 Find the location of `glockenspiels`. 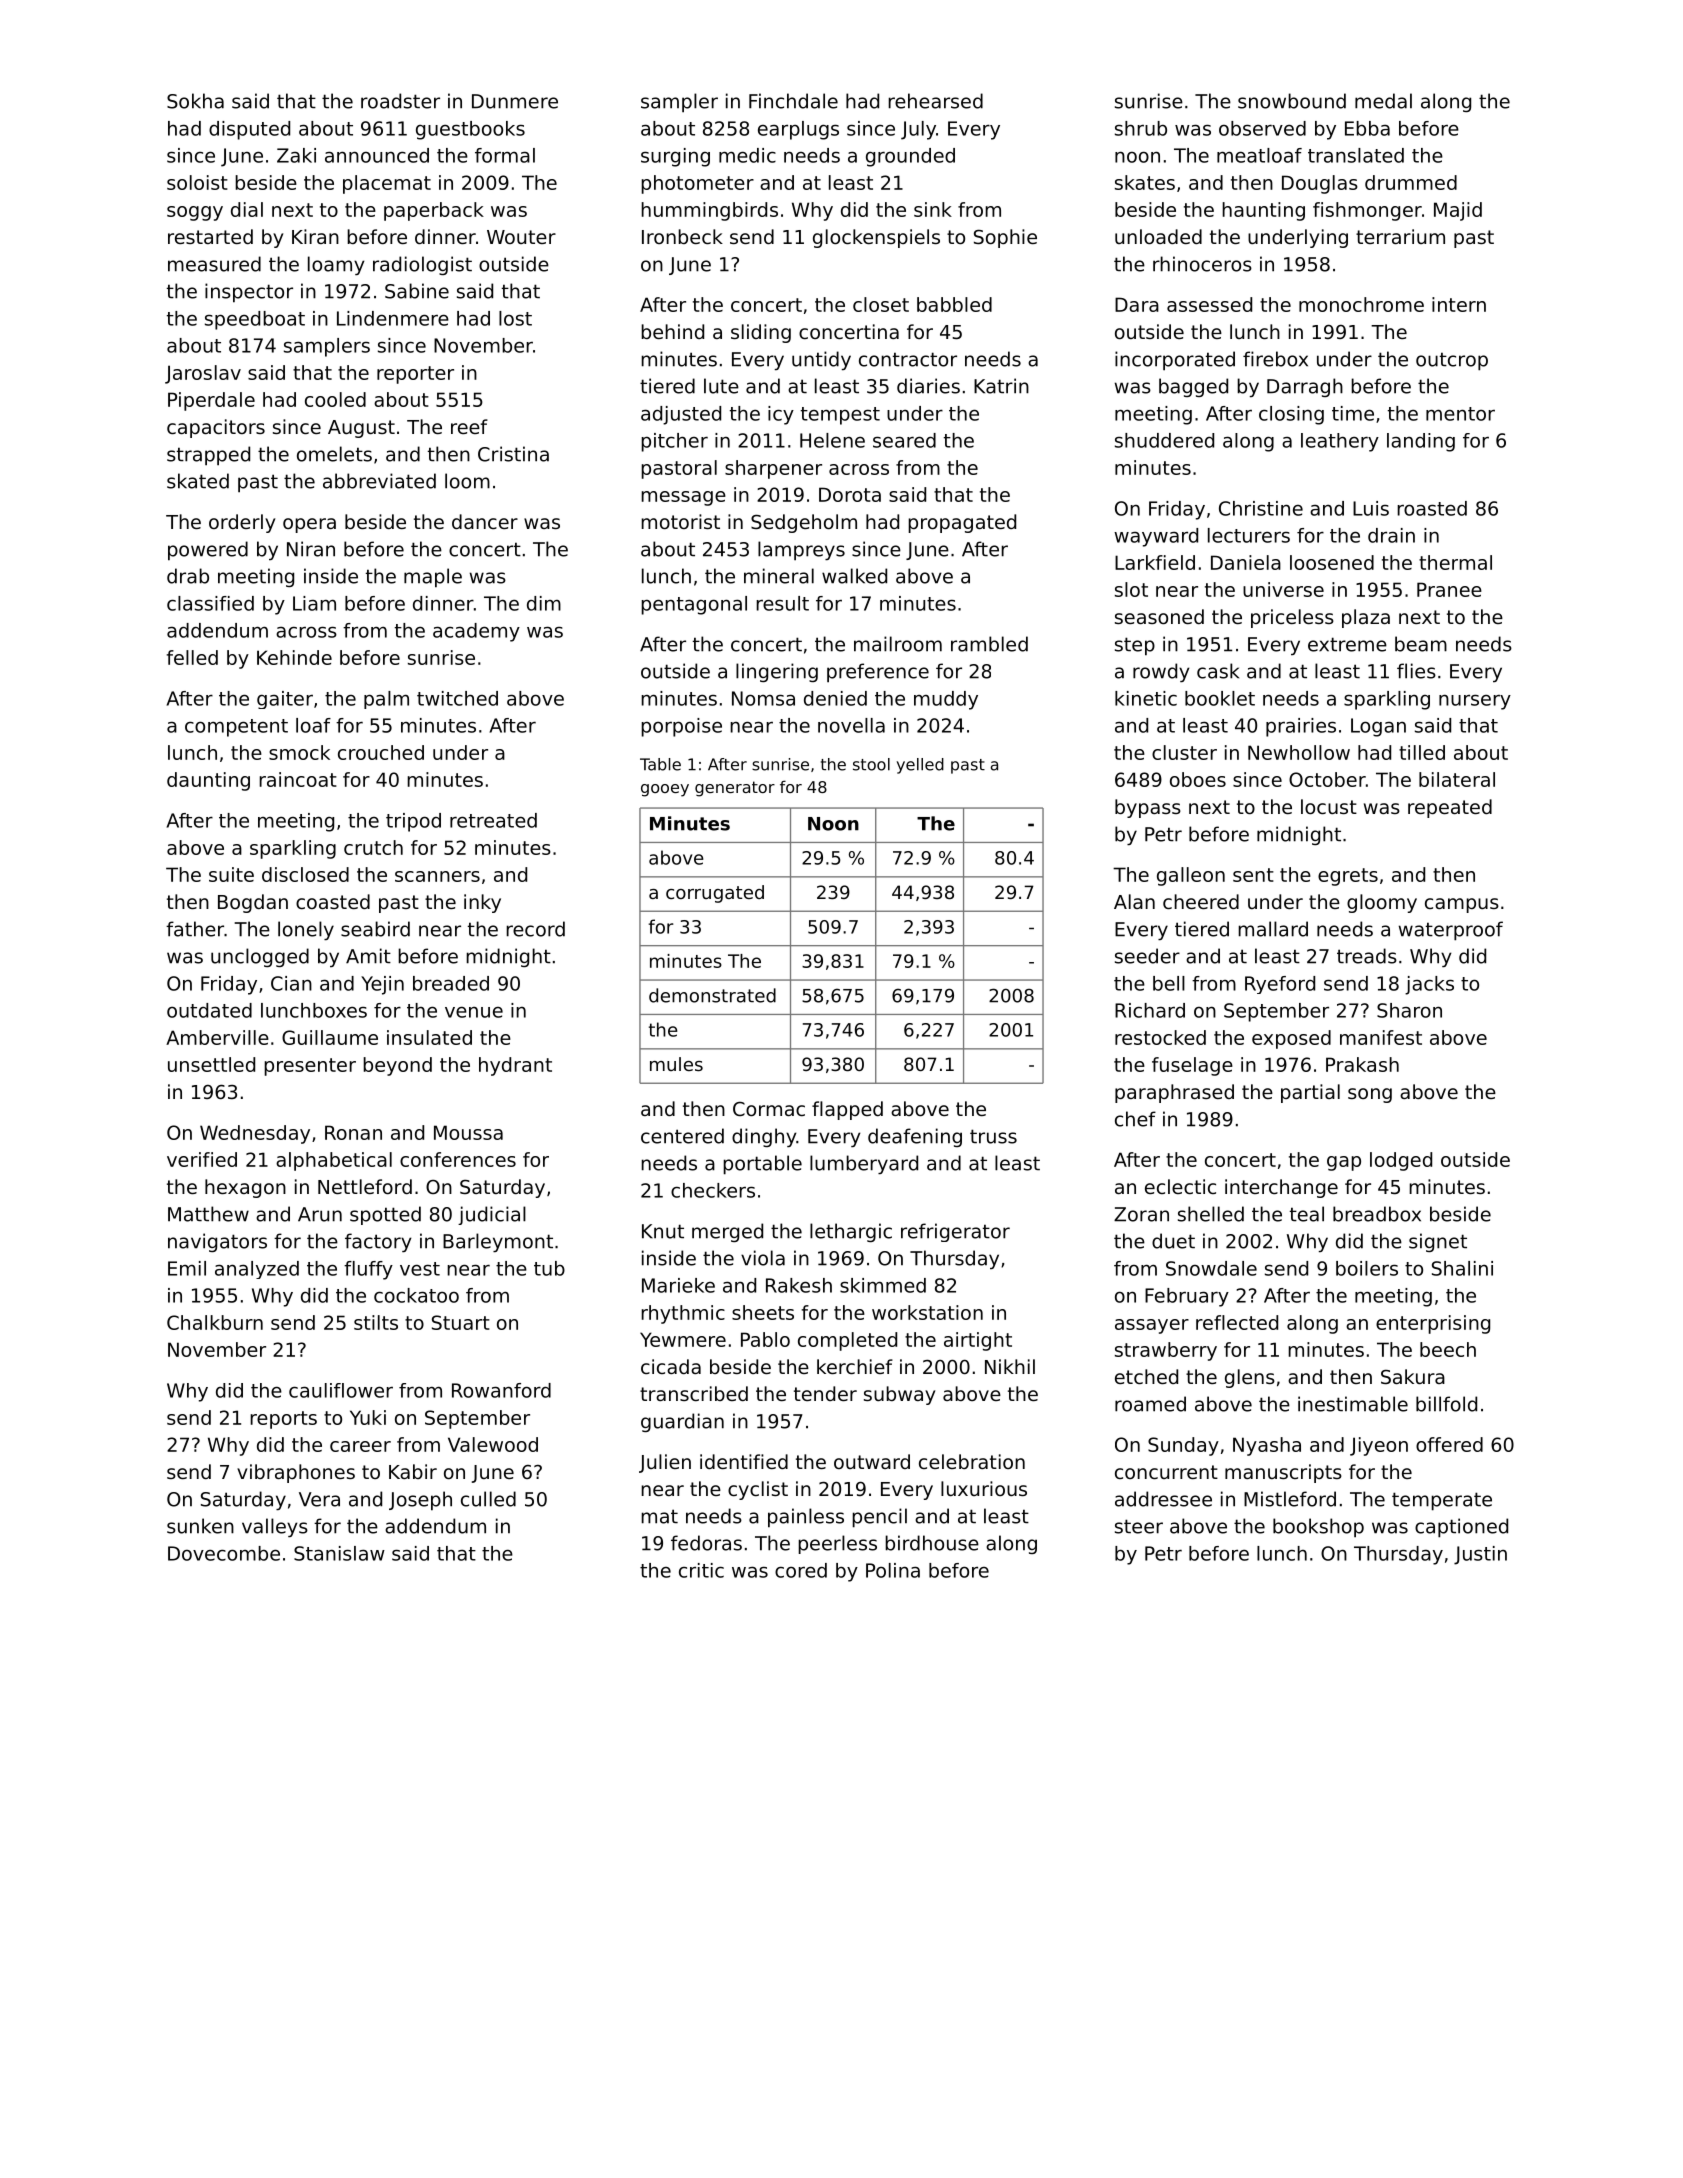

glockenspiels is located at coordinates (876, 238).
